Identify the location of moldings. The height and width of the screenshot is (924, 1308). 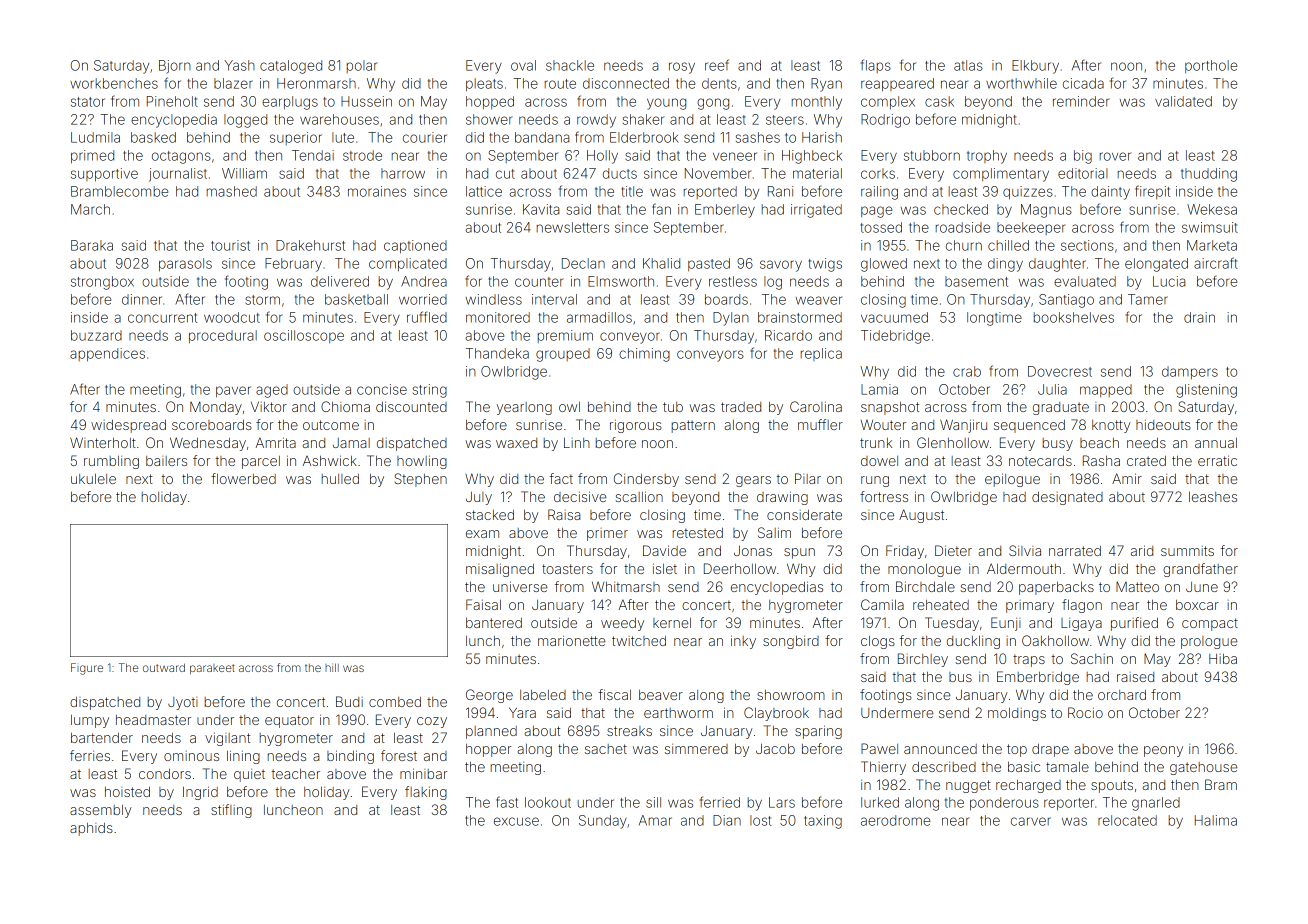
(1017, 714).
